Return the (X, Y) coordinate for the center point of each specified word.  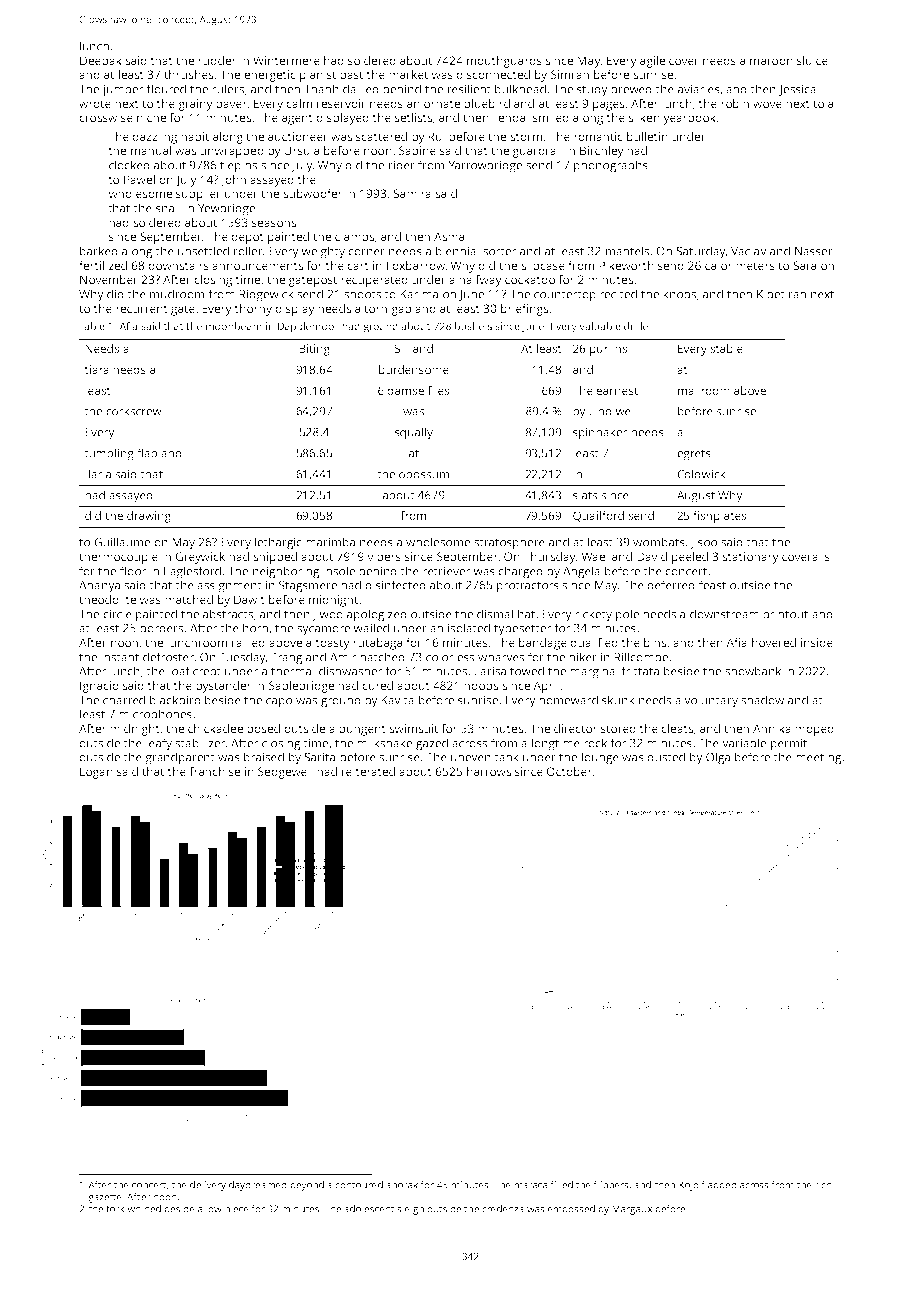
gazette (105, 1198)
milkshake (384, 743)
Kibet (771, 294)
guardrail (537, 152)
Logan (96, 773)
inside (817, 642)
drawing (149, 517)
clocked (129, 165)
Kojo (689, 1186)
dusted (666, 757)
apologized (377, 615)
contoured (359, 1185)
